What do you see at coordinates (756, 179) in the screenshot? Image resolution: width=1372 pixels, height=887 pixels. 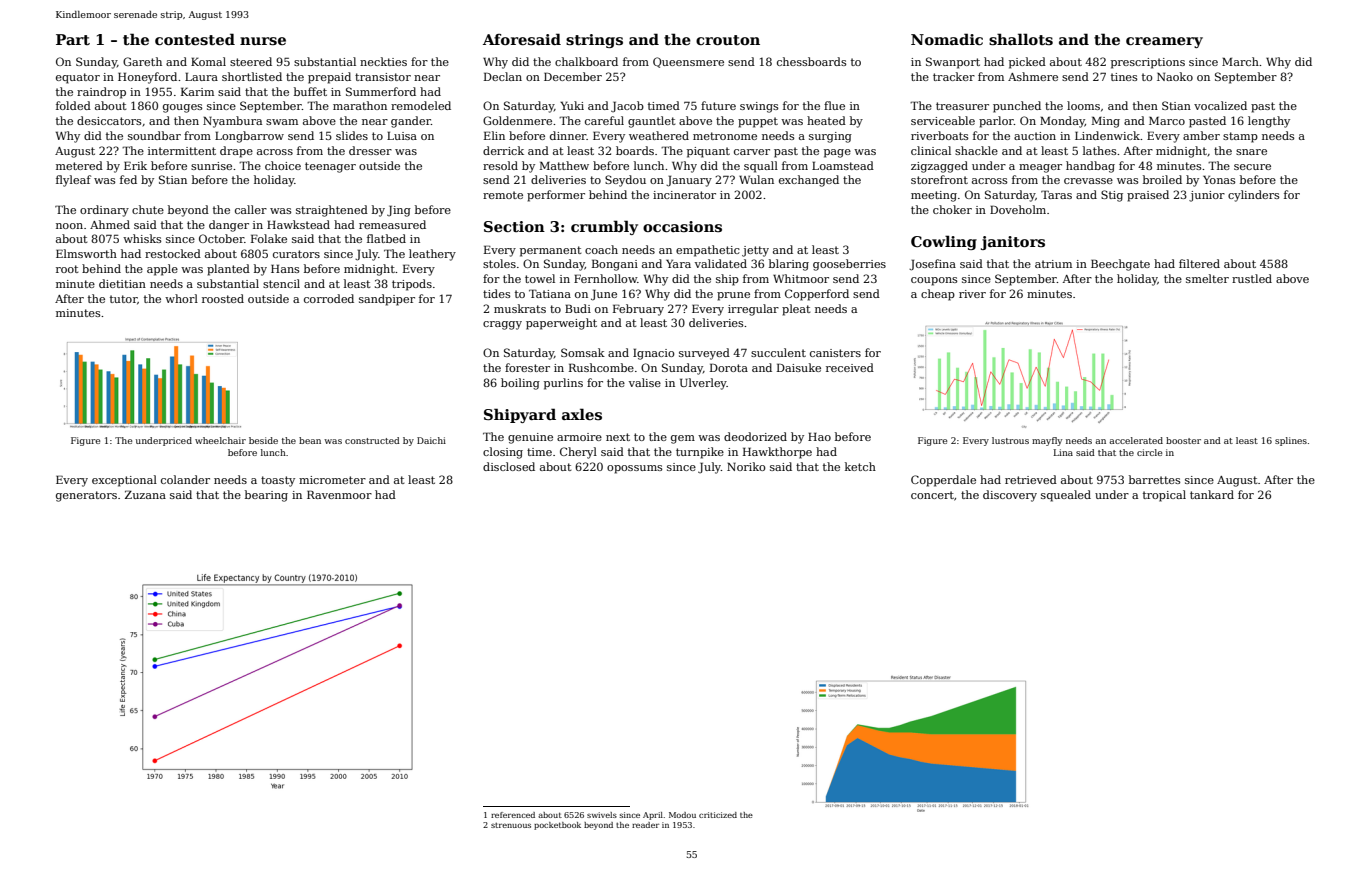 I see `Wulan` at bounding box center [756, 179].
